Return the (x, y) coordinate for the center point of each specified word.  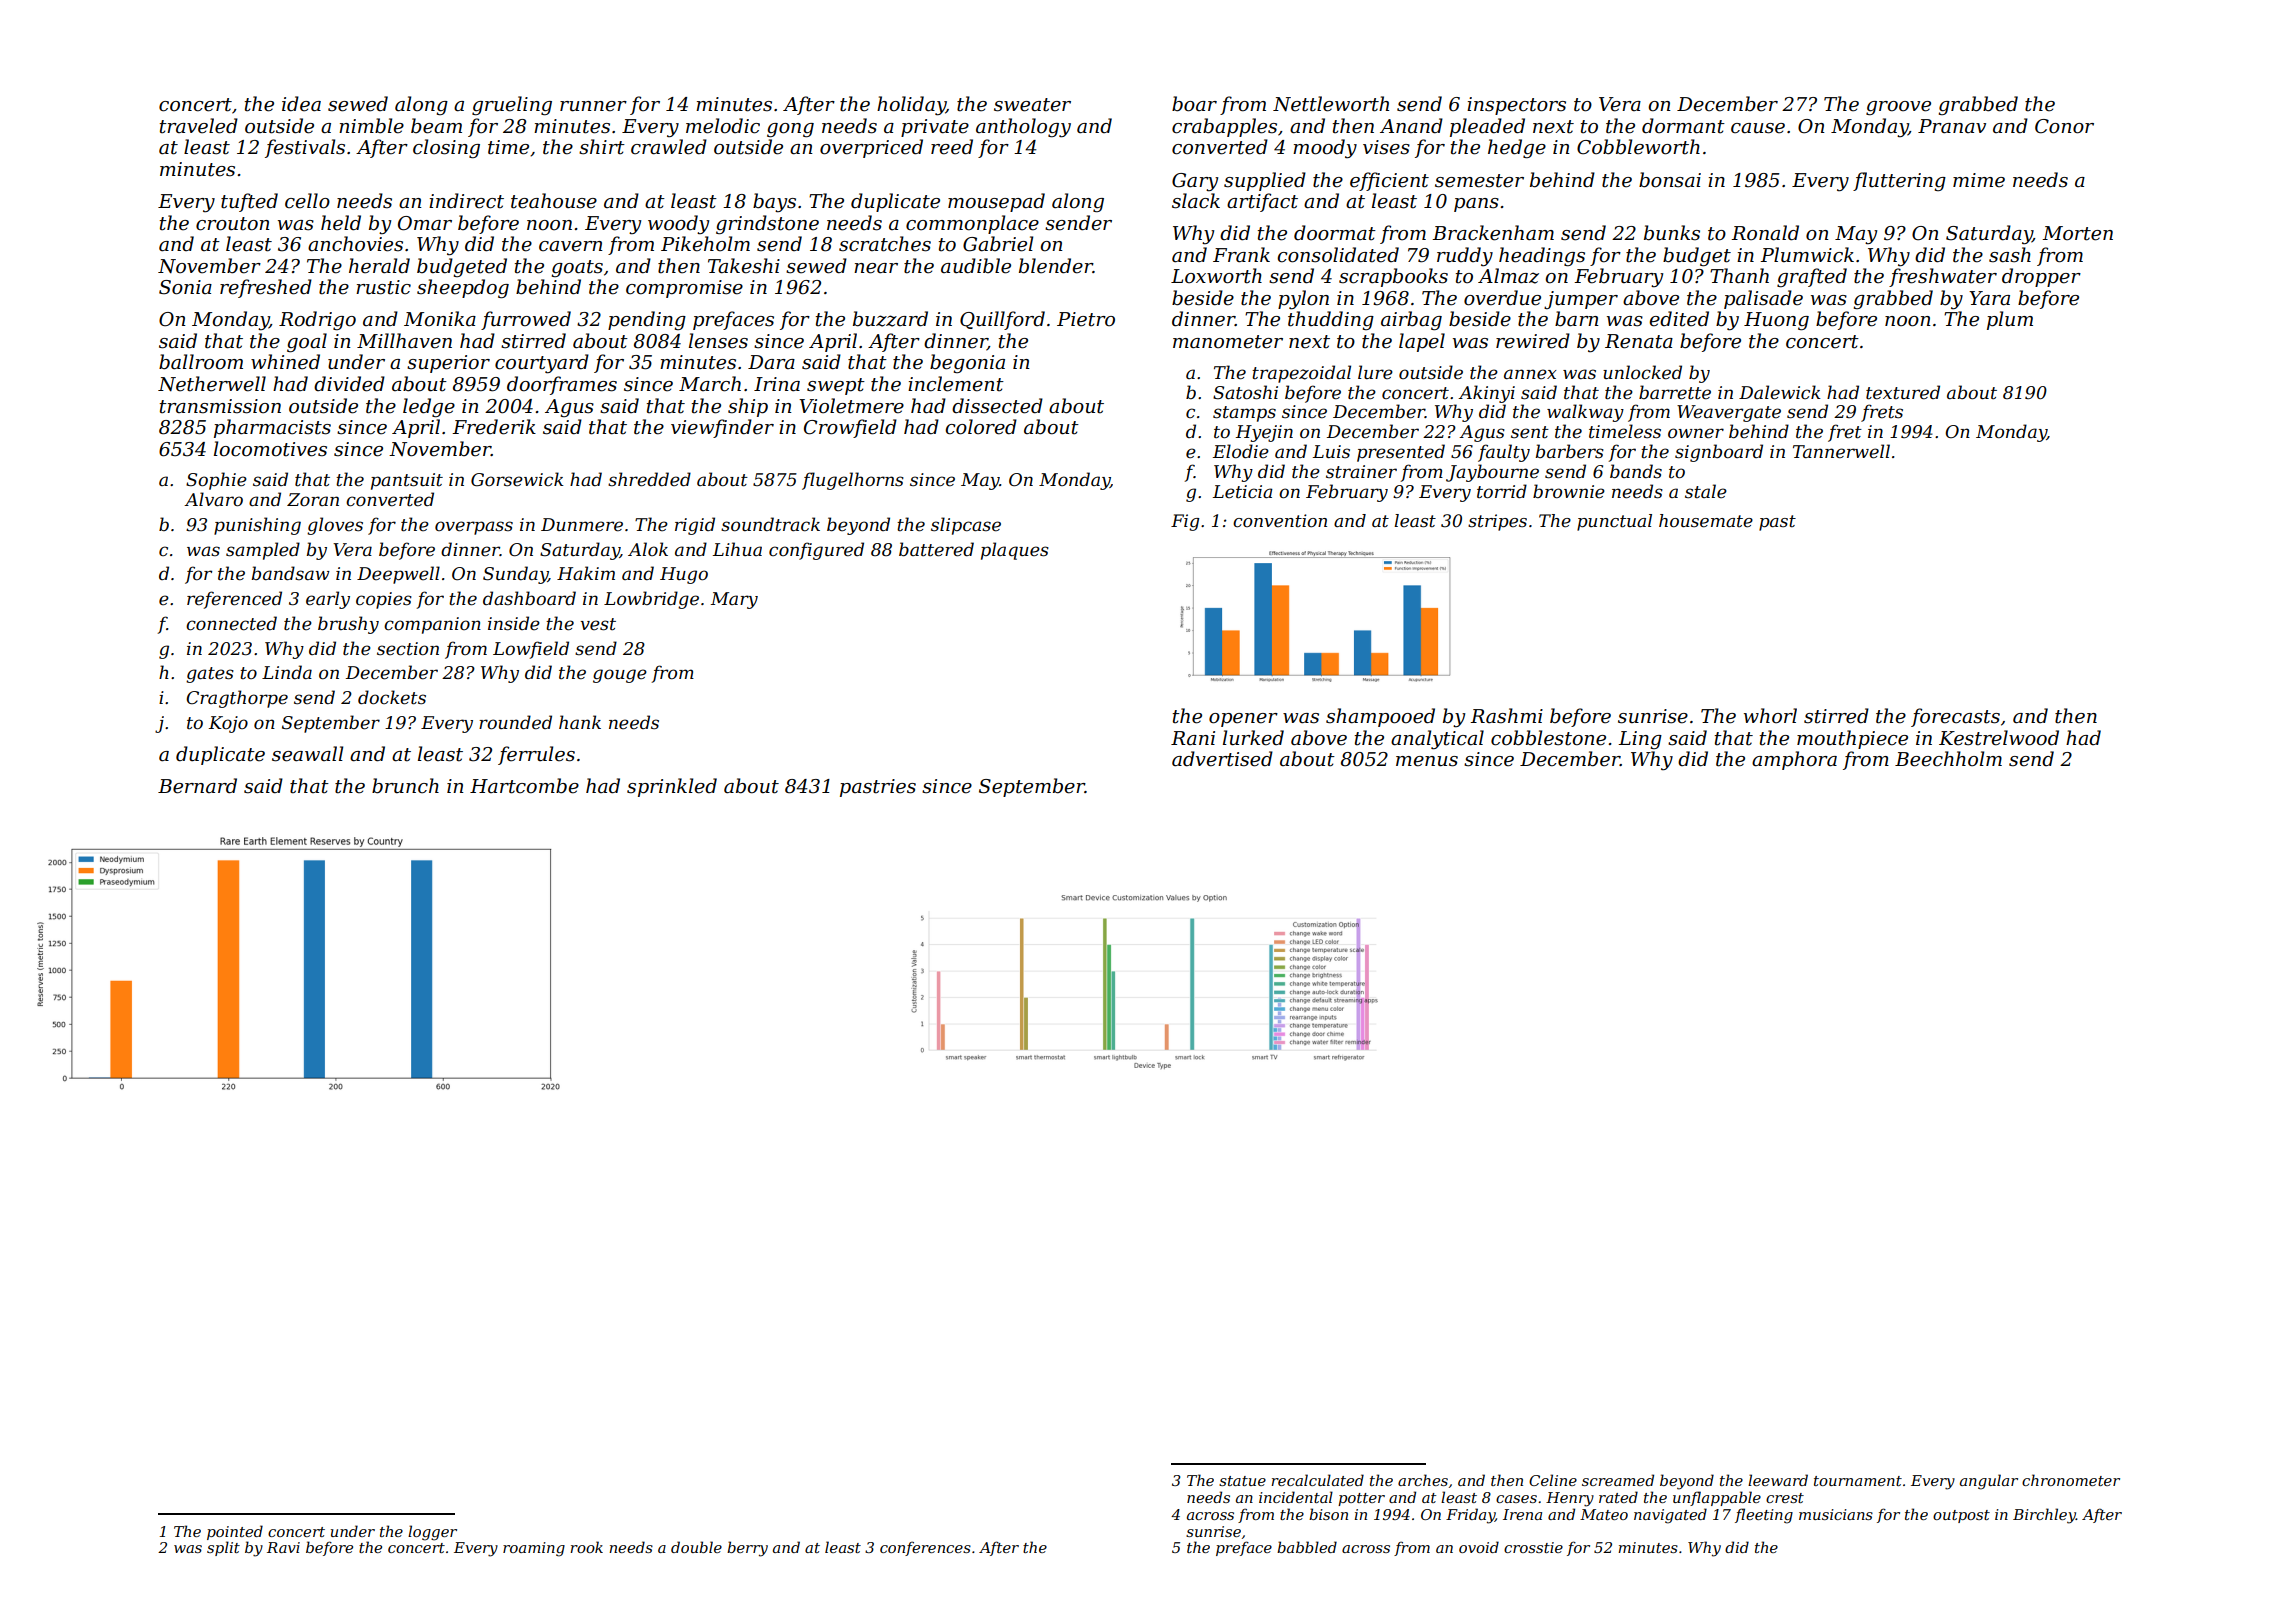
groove (1898, 108)
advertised (1222, 759)
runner (593, 106)
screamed (1618, 1480)
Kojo (228, 724)
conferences (925, 1548)
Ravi (283, 1547)
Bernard (197, 786)
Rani (1193, 738)
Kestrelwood (1999, 738)
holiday (911, 106)
